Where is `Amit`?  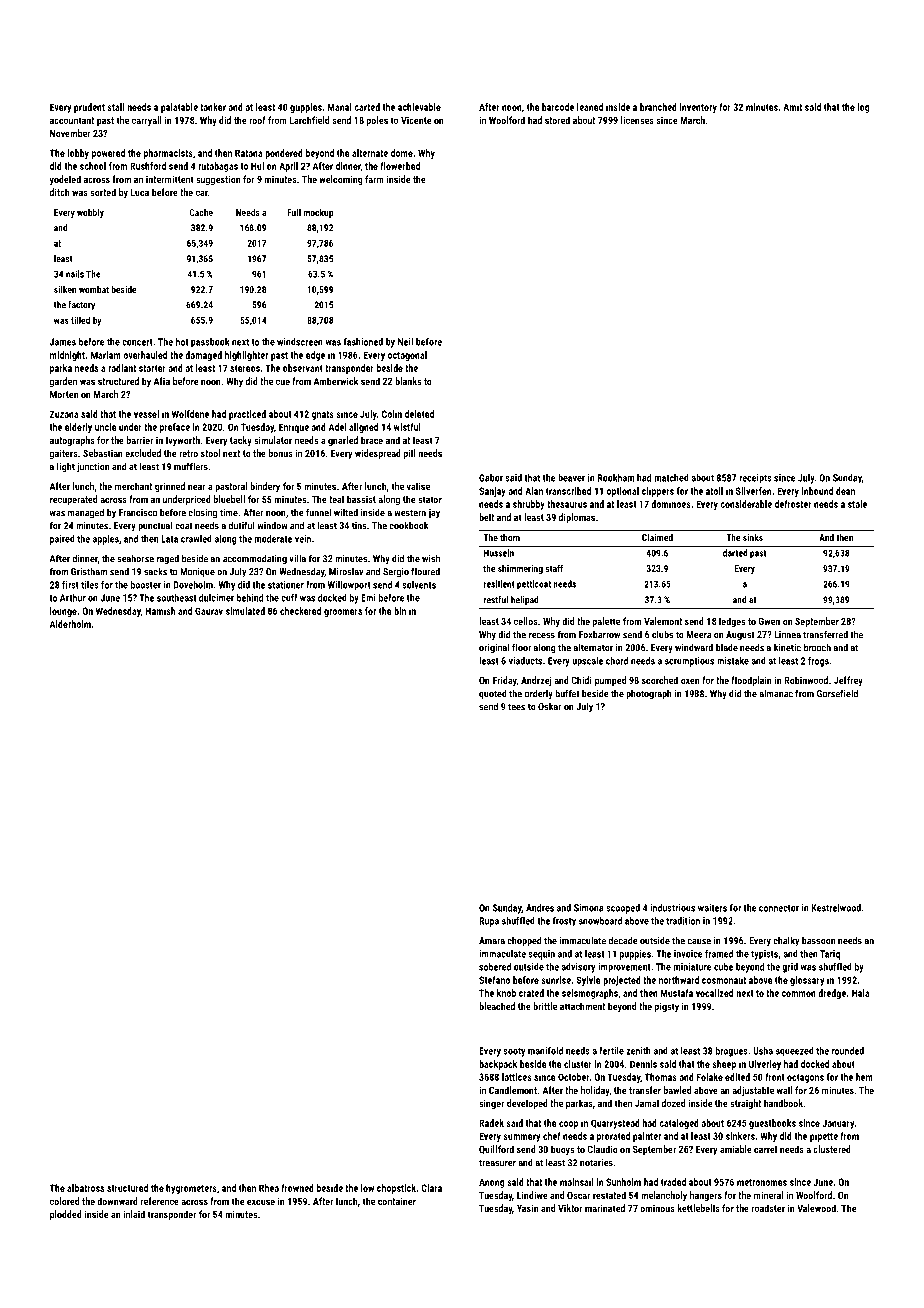
Amit is located at coordinates (792, 107).
